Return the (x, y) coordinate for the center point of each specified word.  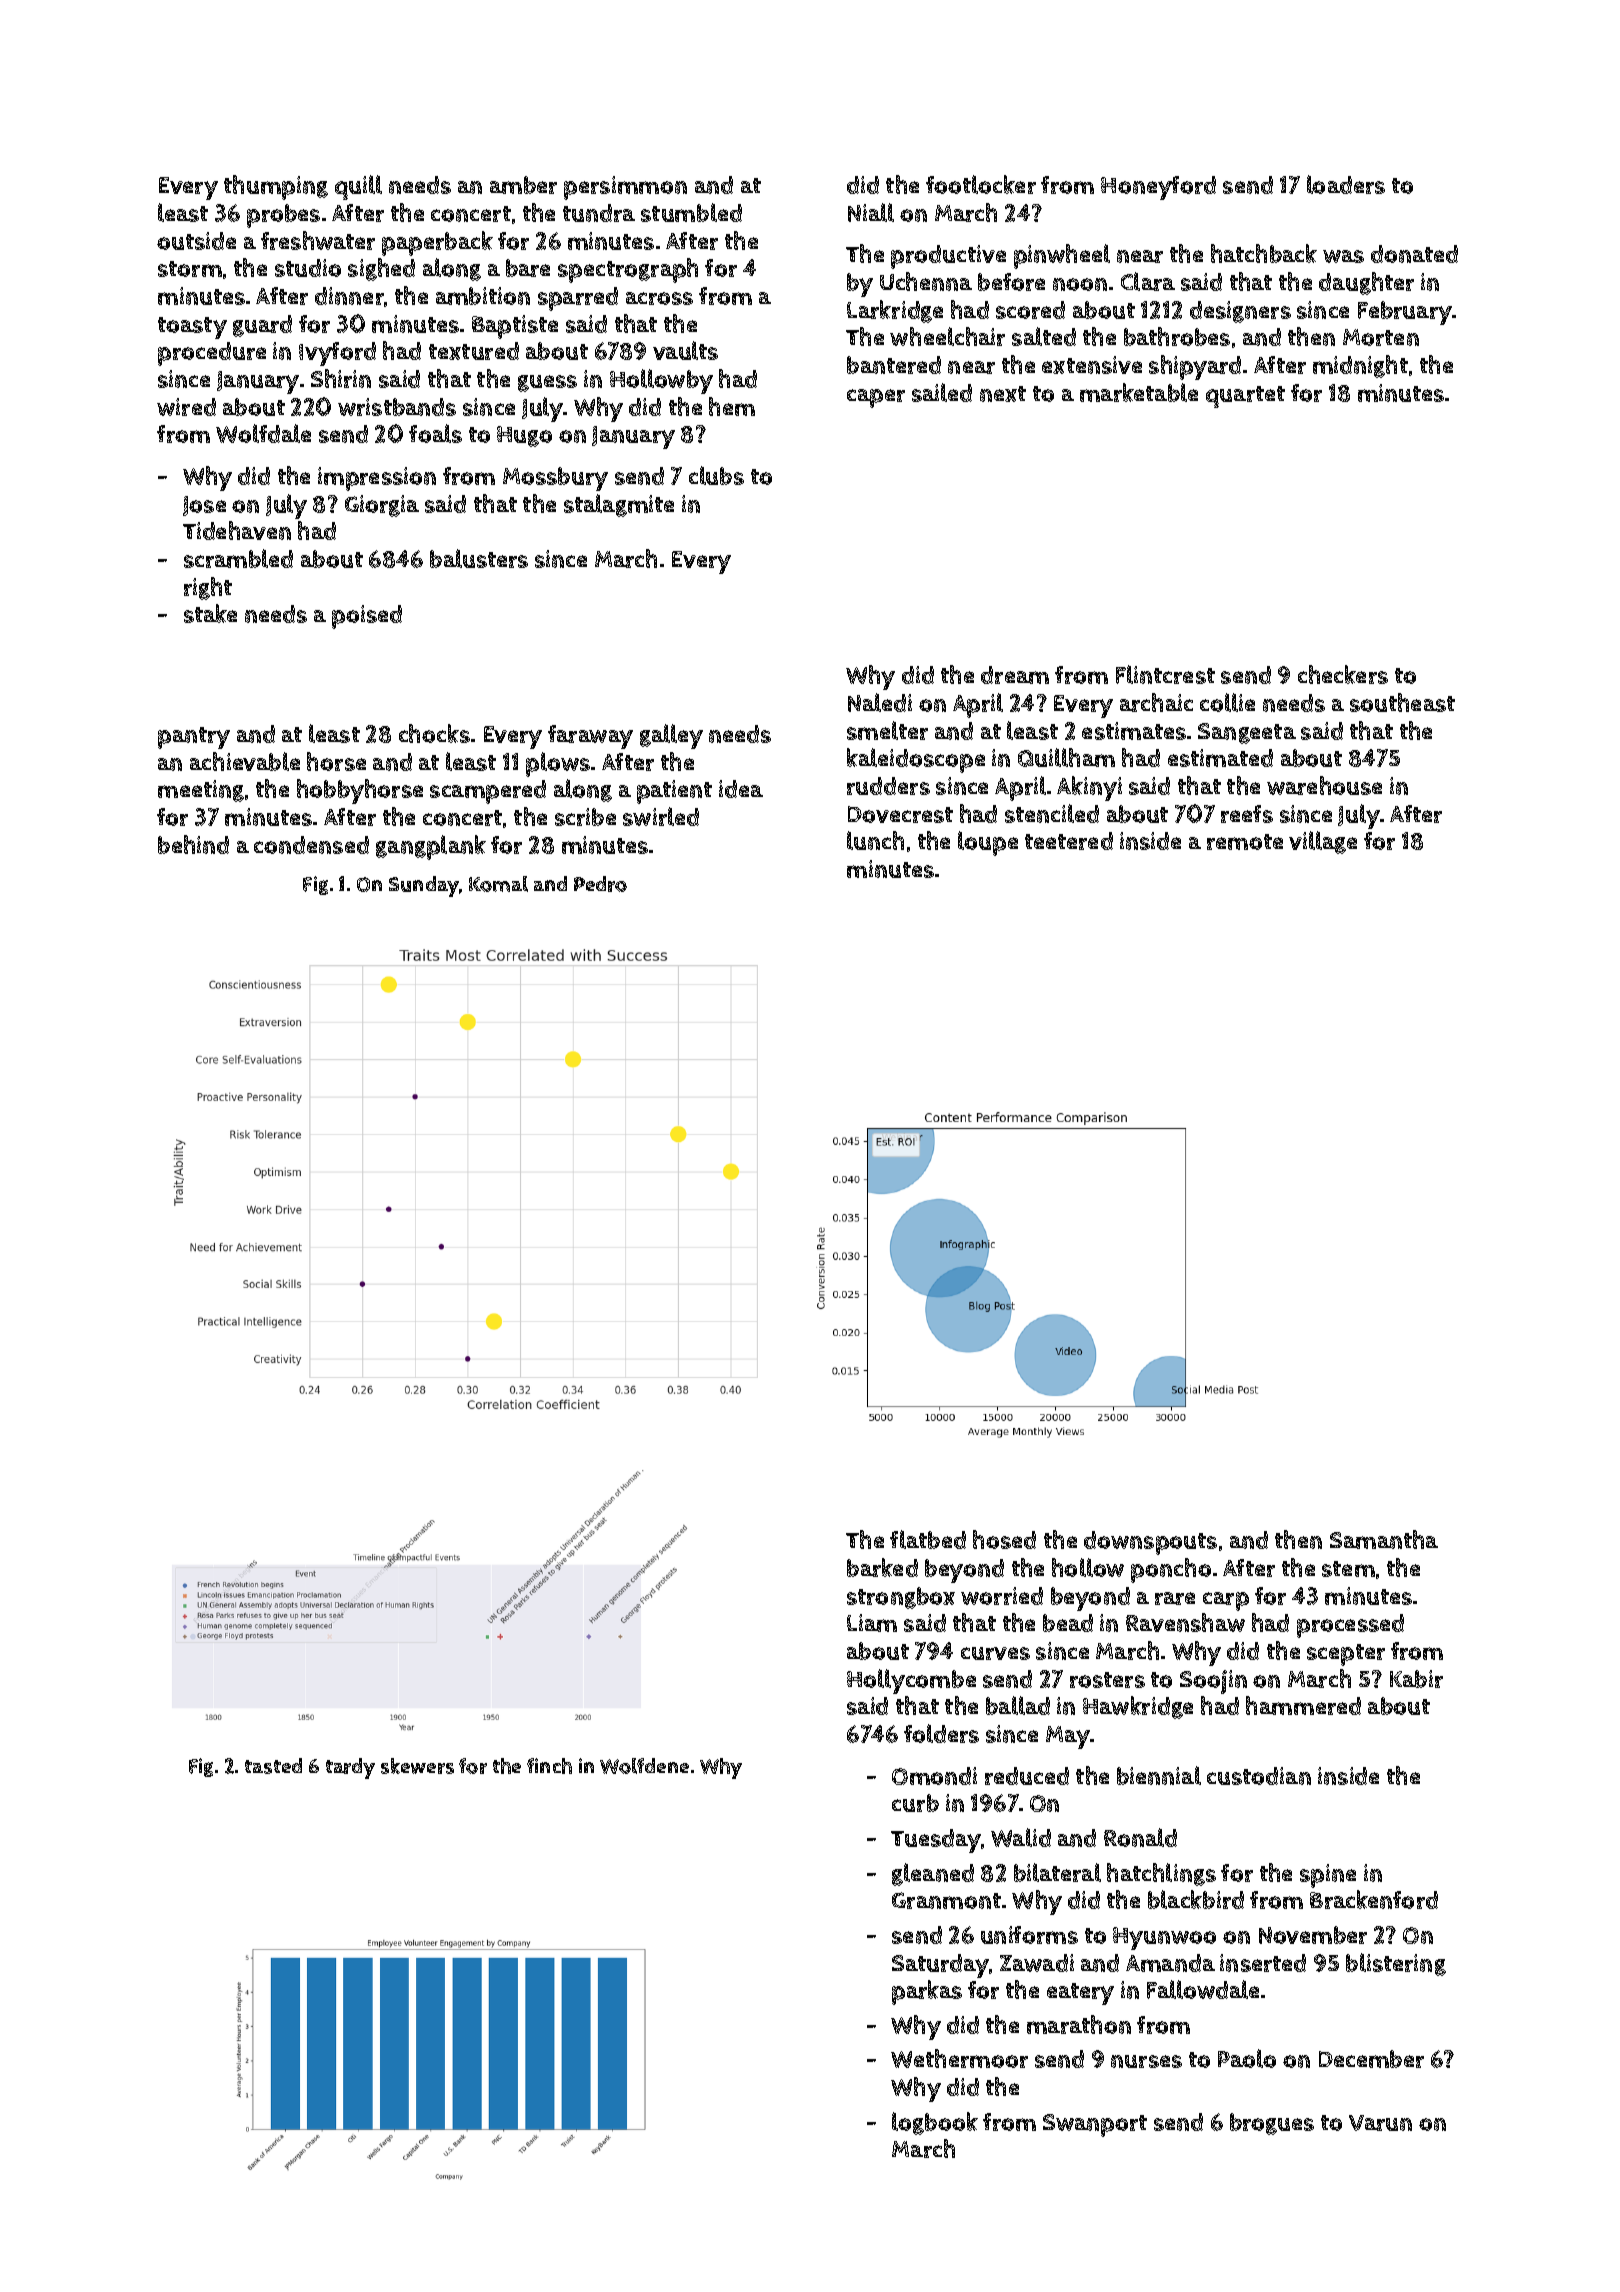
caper (876, 398)
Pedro (600, 884)
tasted (273, 1766)
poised (367, 617)
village (1323, 842)
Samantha (1384, 1539)
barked (882, 1567)
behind (193, 844)
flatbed (928, 1539)
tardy (350, 1768)
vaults (685, 350)
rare (1175, 1598)
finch (549, 1766)
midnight (1360, 366)
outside (196, 241)
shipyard (1195, 367)
